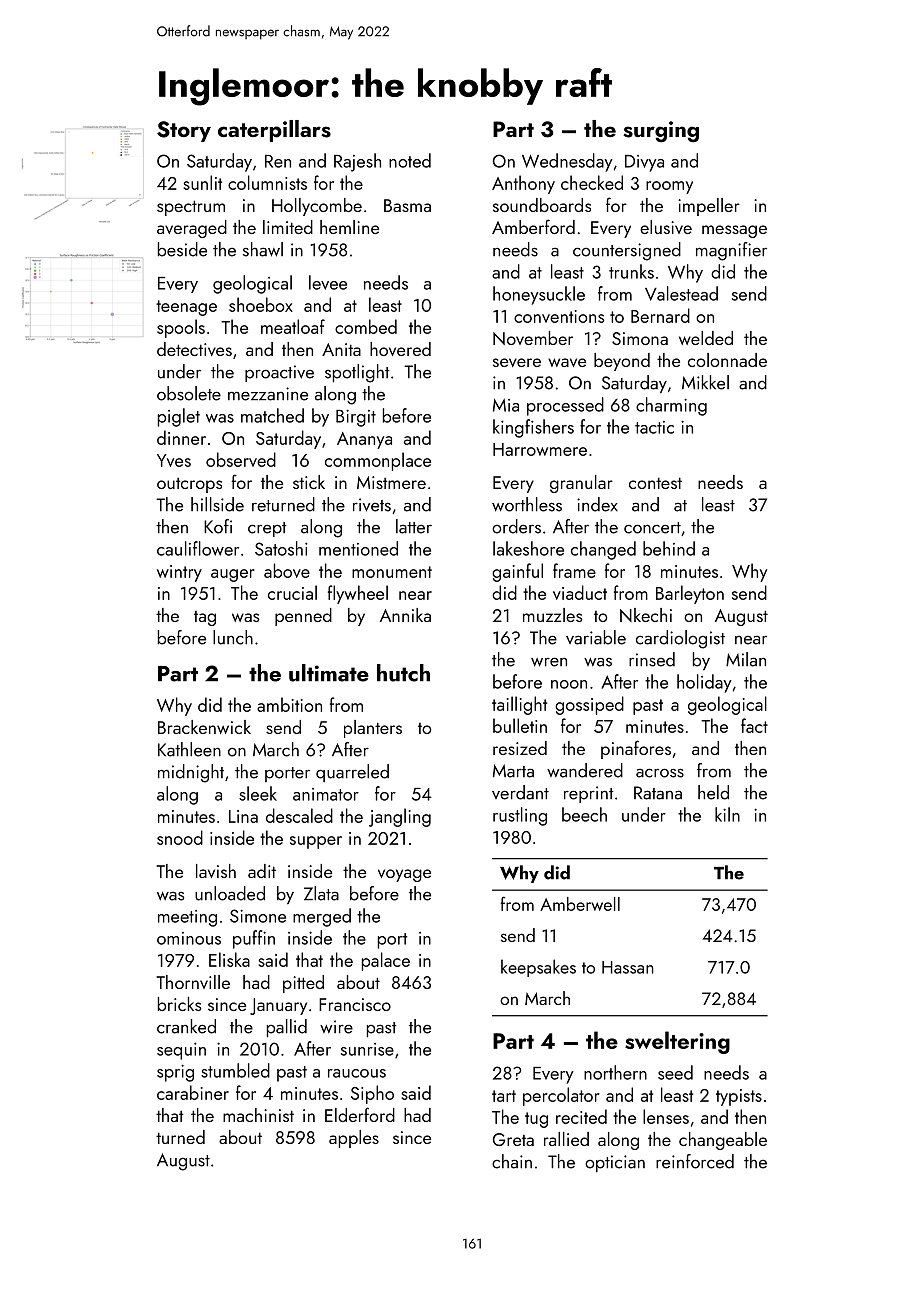  What do you see at coordinates (205, 618) in the screenshot?
I see `tag` at bounding box center [205, 618].
